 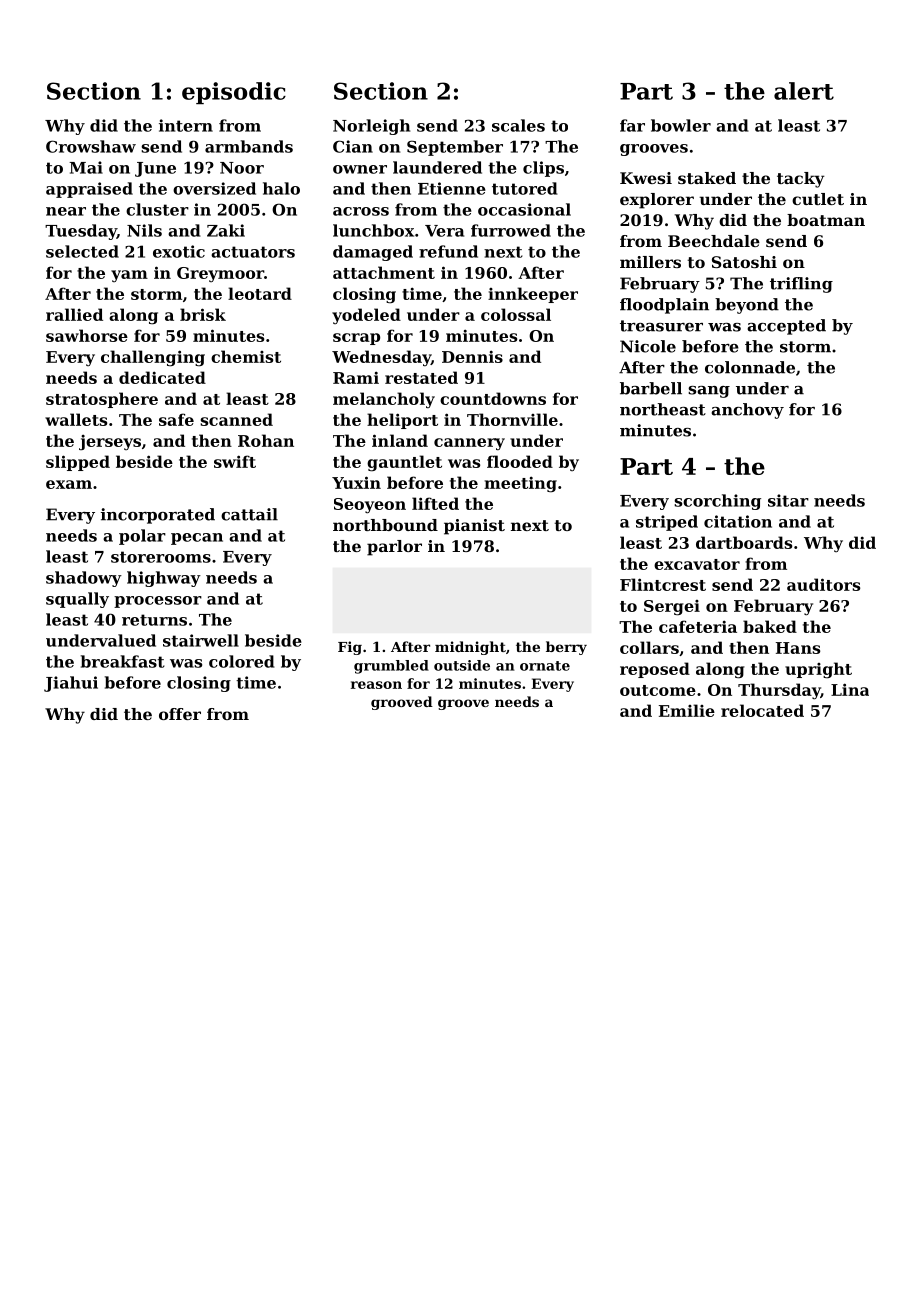 I want to click on reason, so click(x=376, y=685).
